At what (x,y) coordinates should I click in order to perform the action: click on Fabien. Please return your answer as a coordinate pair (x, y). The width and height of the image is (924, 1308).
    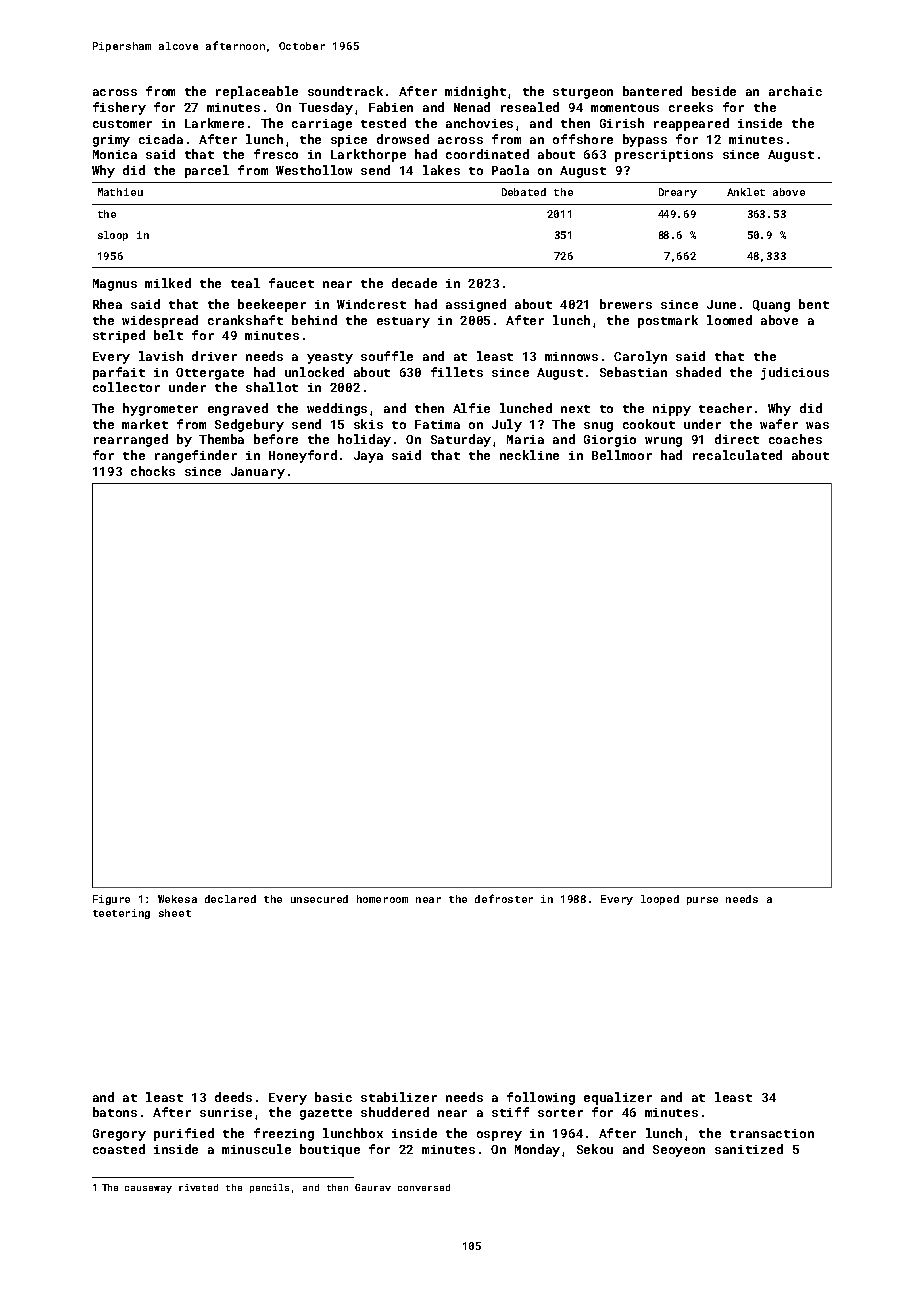
    Looking at the image, I should click on (391, 107).
